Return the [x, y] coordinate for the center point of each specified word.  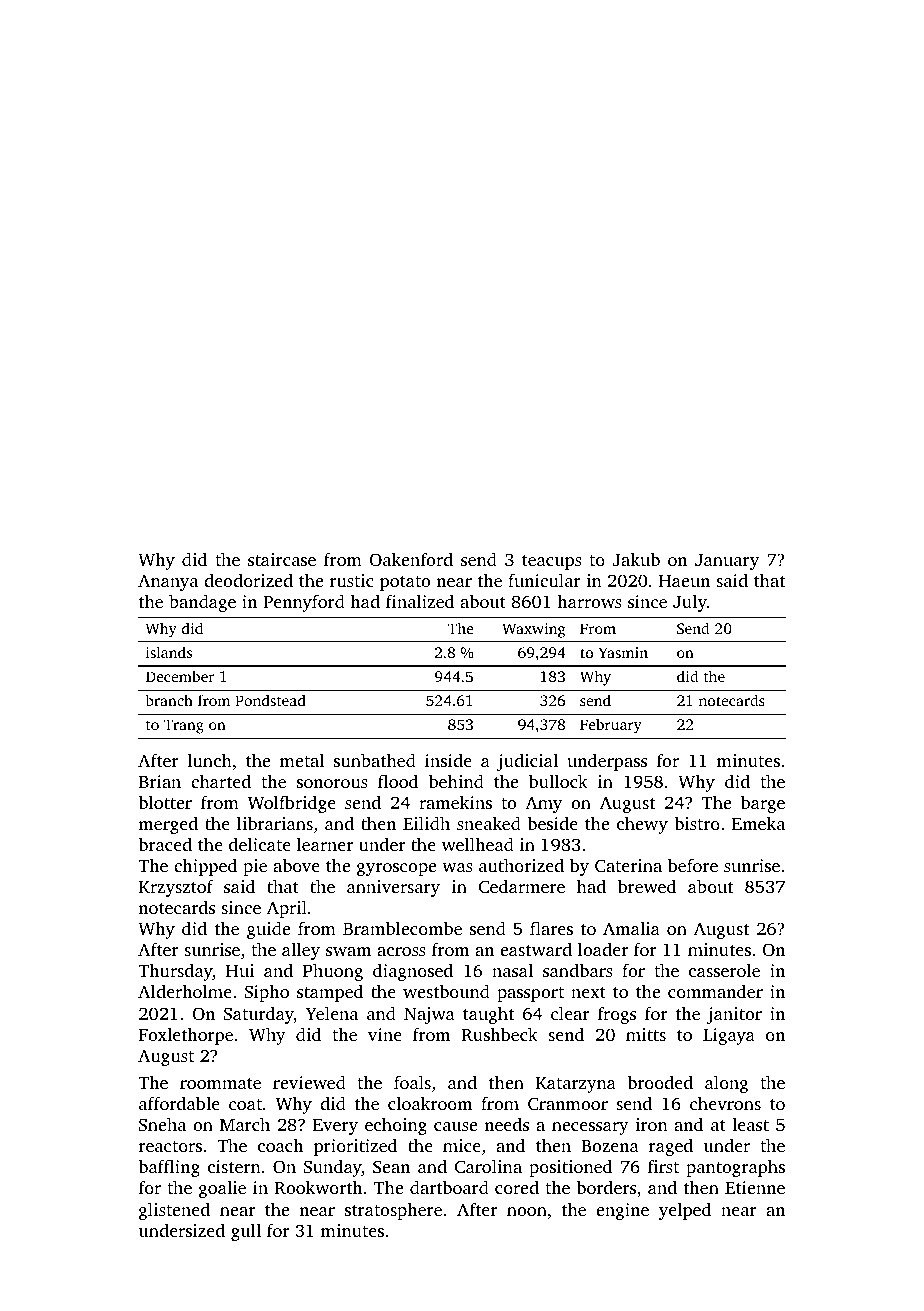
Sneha [162, 1124]
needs [506, 1124]
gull [246, 1232]
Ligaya [729, 1036]
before [693, 865]
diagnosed [413, 972]
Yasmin [623, 652]
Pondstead [270, 700]
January [727, 562]
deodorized [248, 580]
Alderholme [185, 991]
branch [169, 700]
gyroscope [397, 869]
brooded [660, 1082]
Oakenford [411, 559]
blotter [165, 802]
